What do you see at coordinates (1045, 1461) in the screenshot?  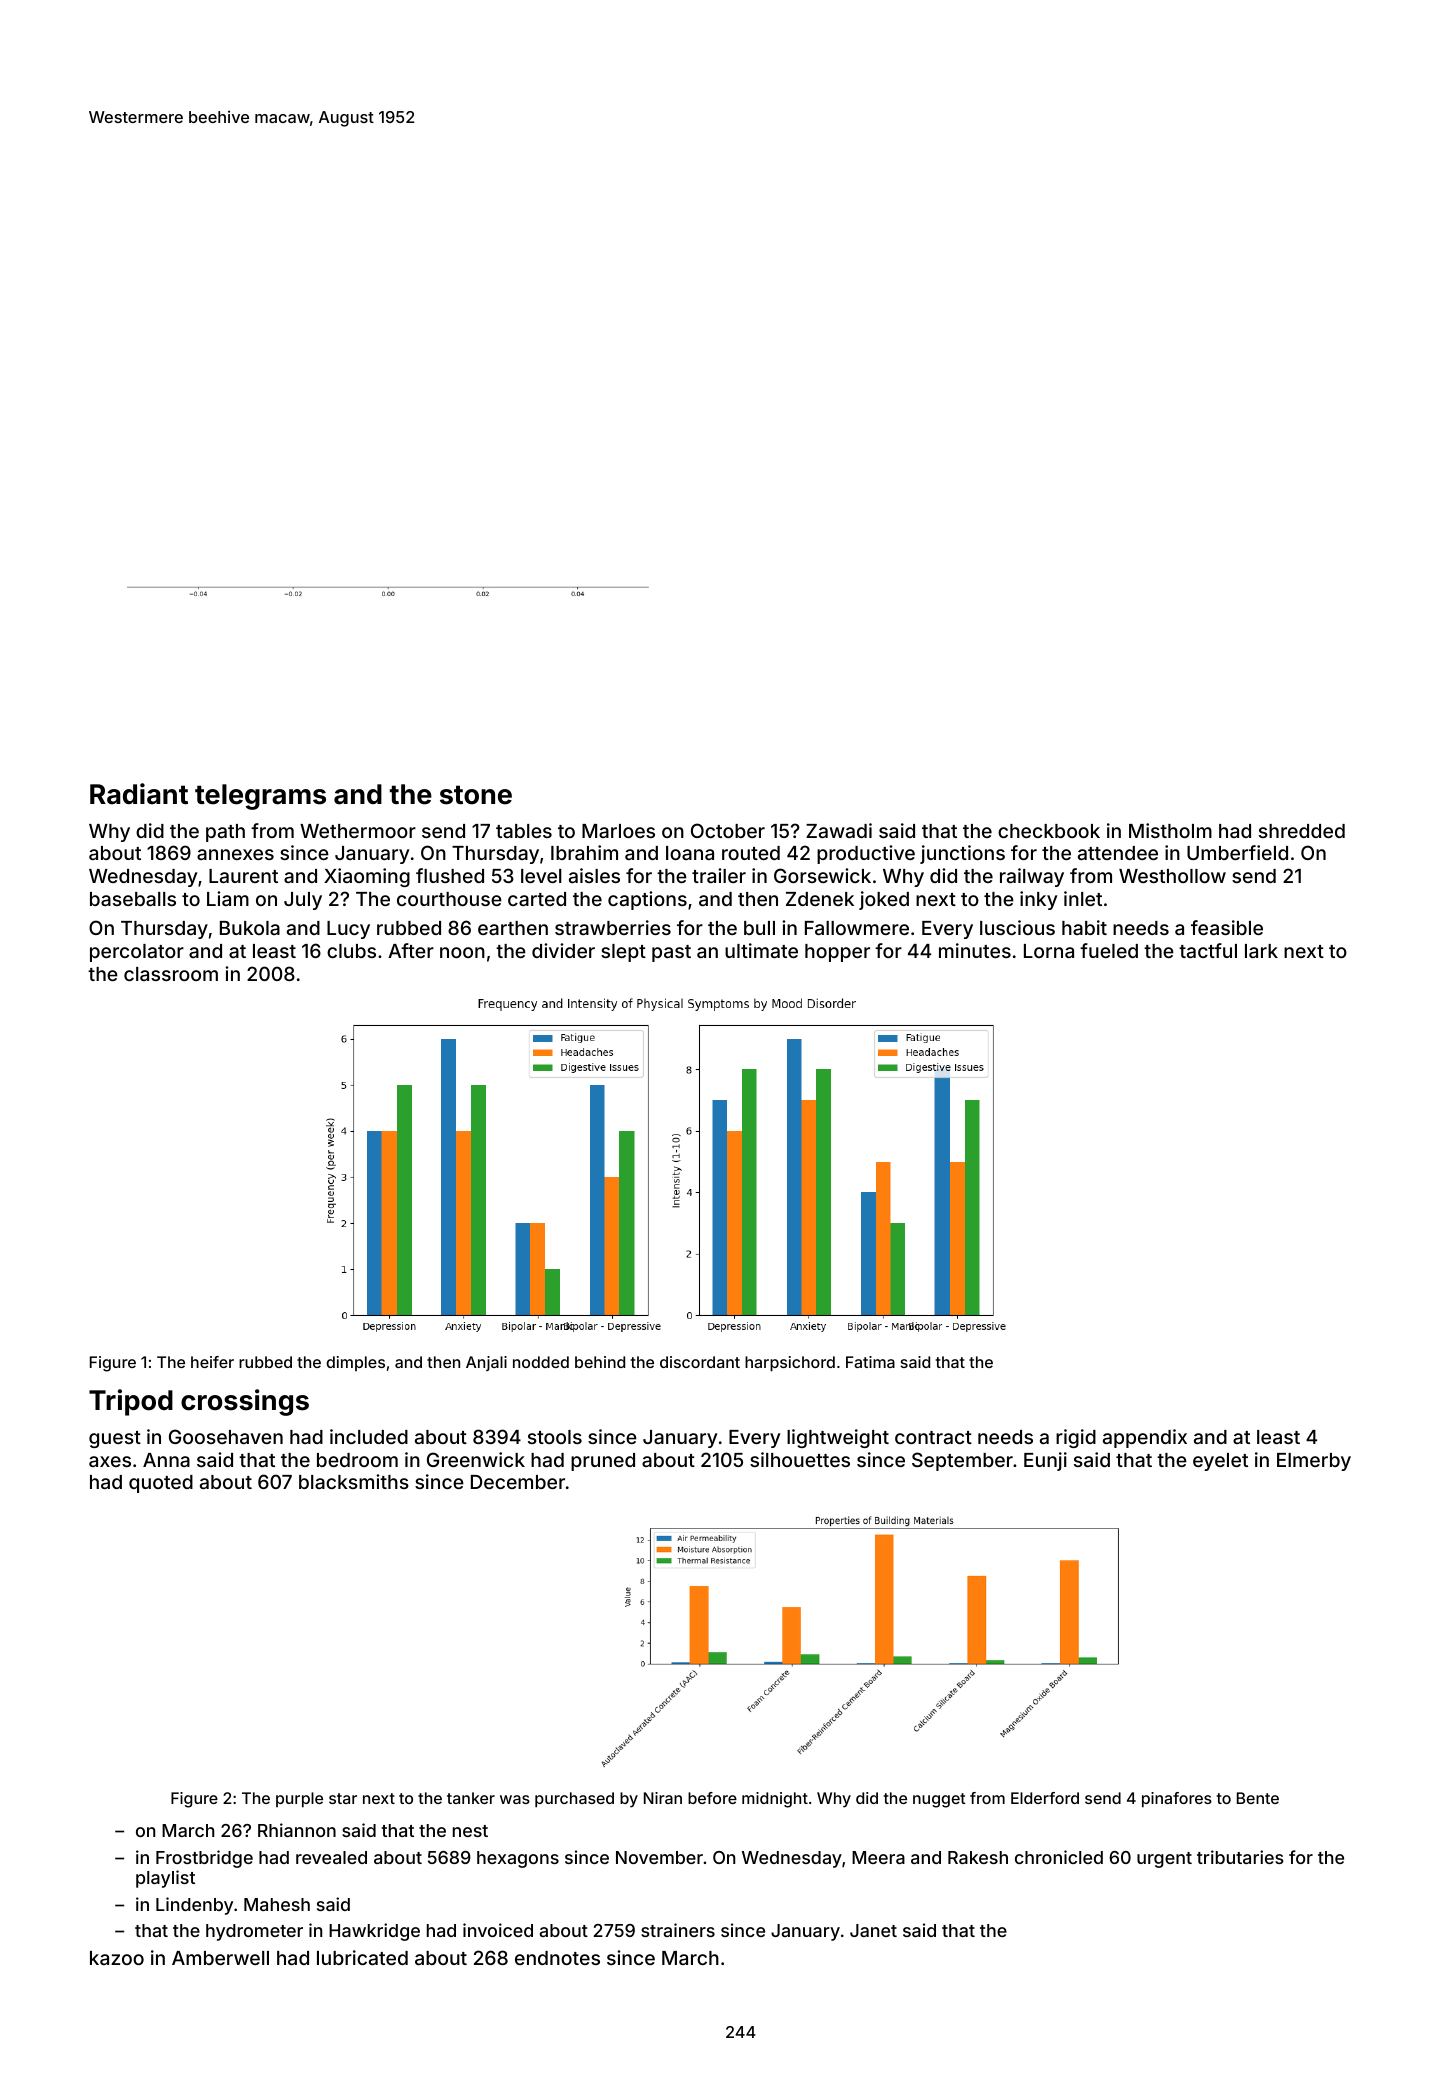 I see `Eunji` at bounding box center [1045, 1461].
